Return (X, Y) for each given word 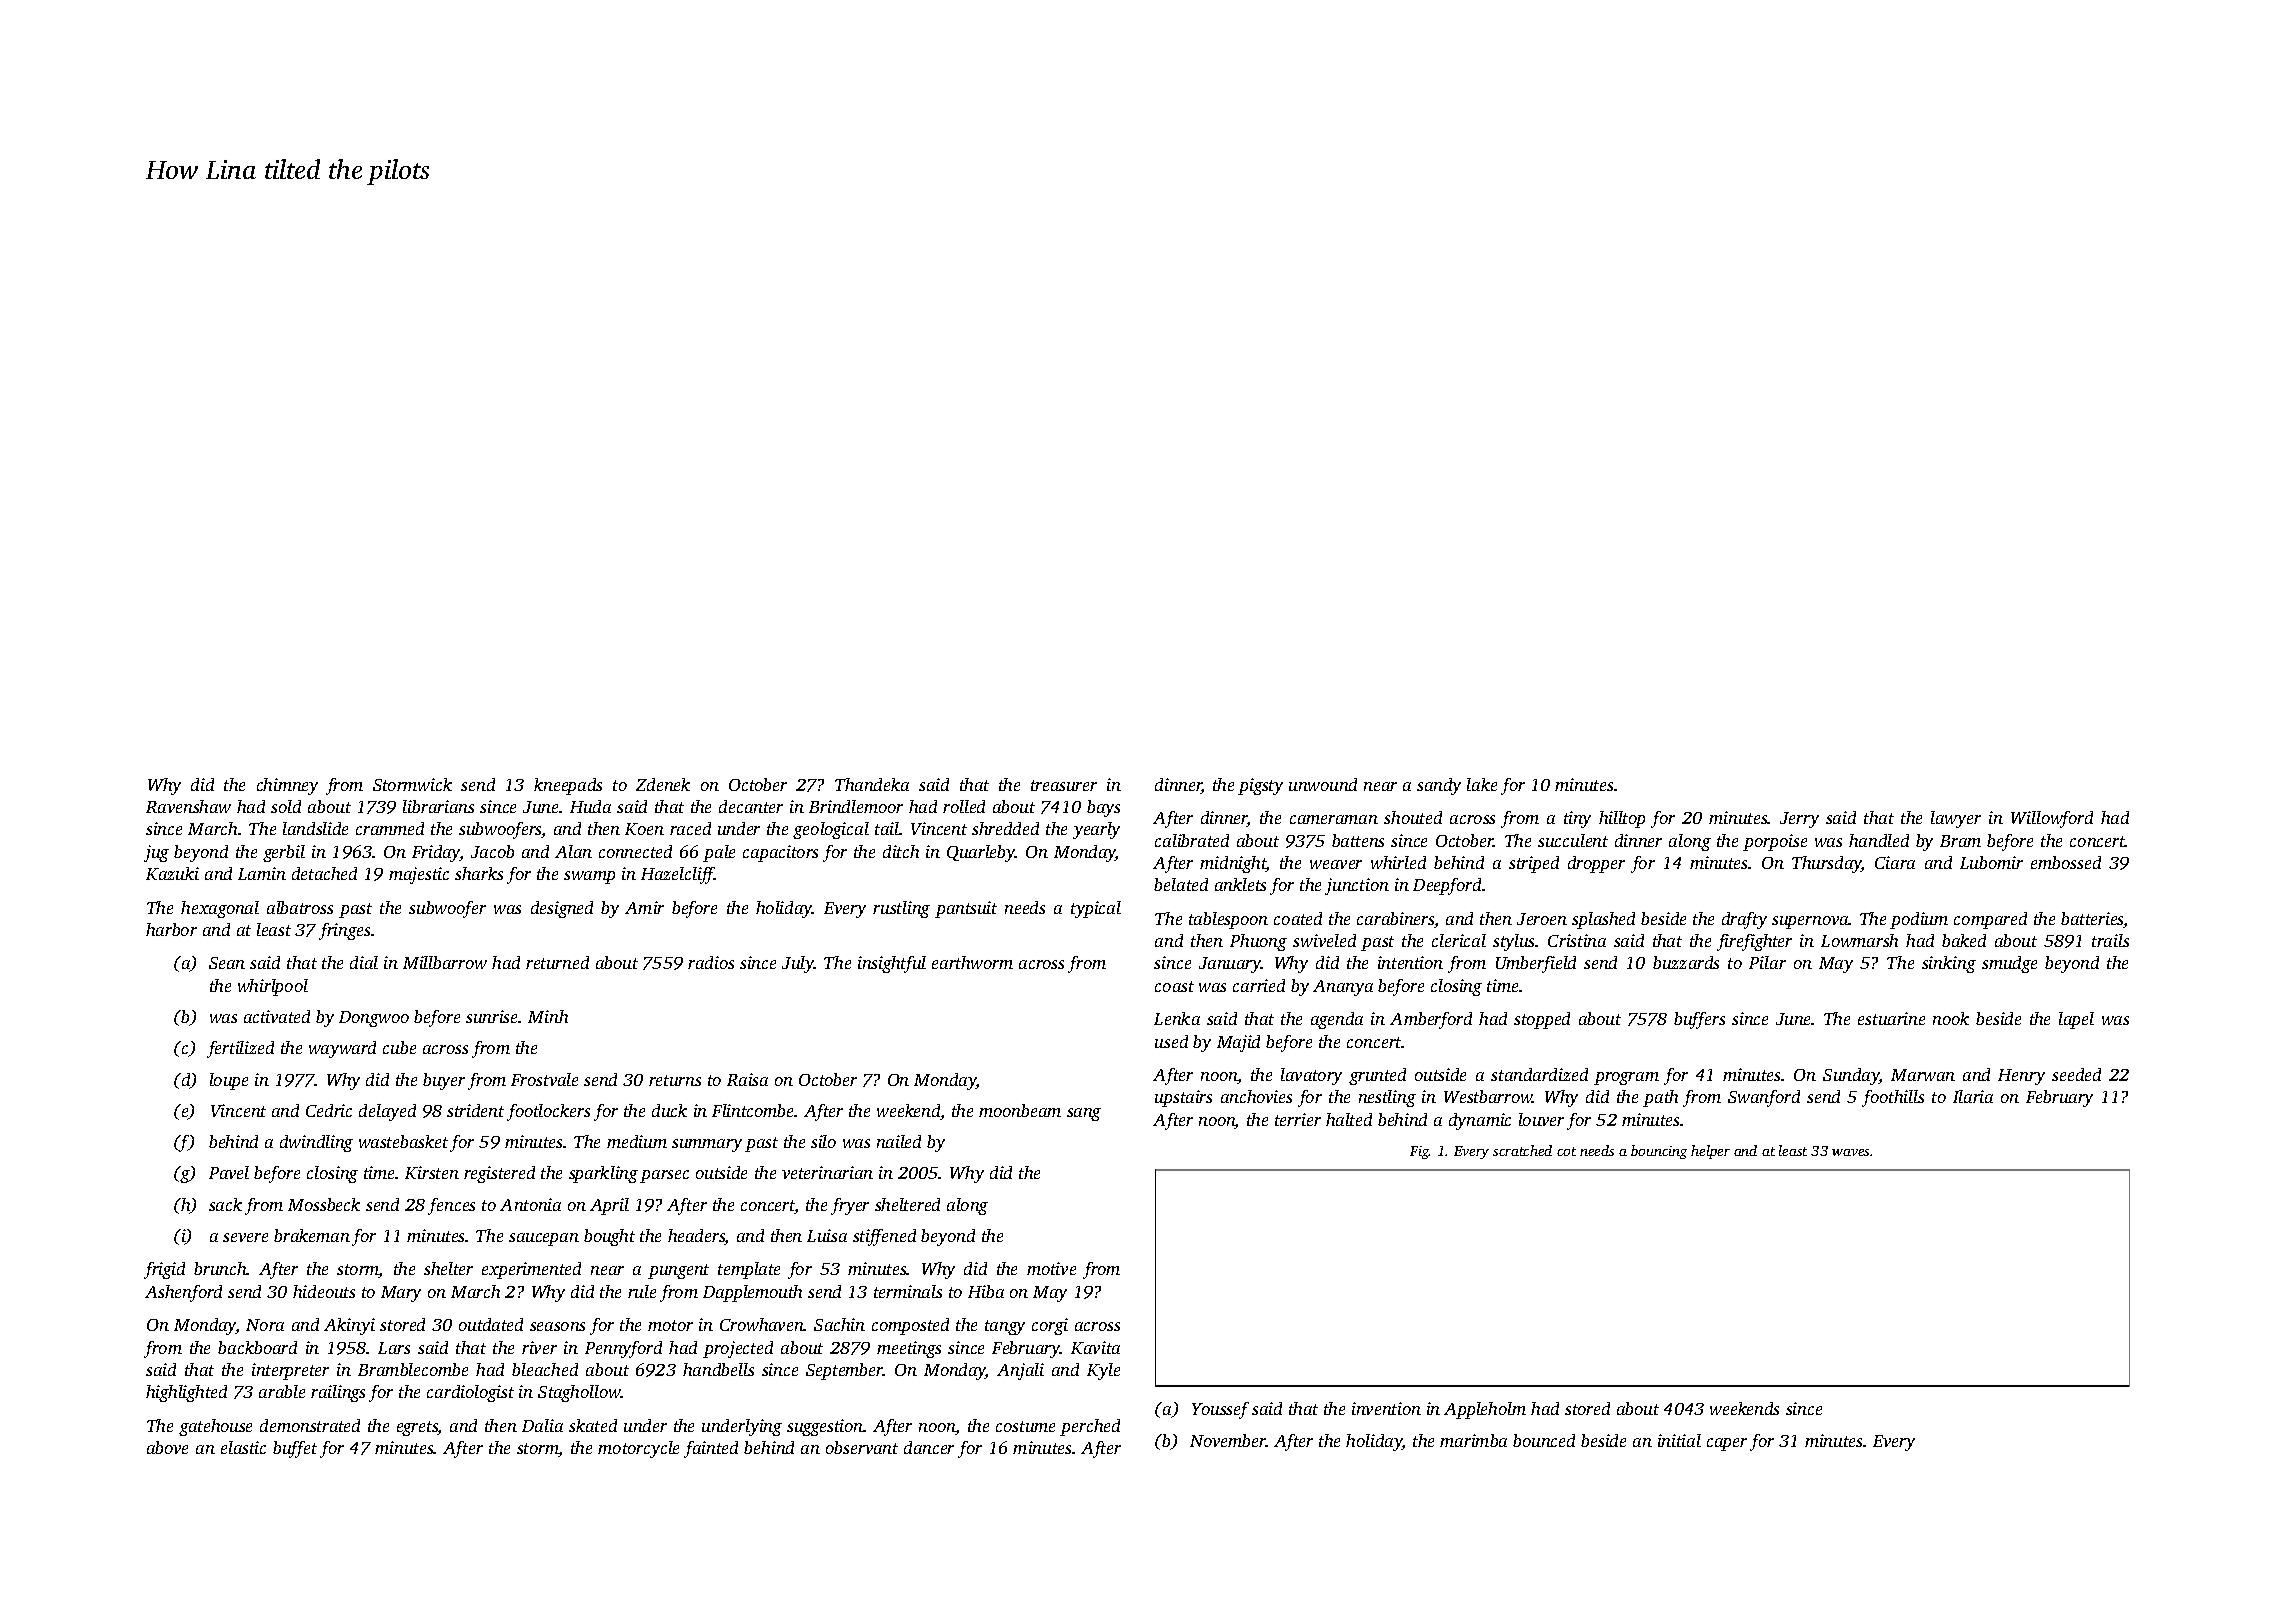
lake (1482, 784)
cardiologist (470, 1393)
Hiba (986, 1291)
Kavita (1095, 1347)
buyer (444, 1081)
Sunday (1851, 1076)
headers (696, 1237)
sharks (479, 873)
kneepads (568, 786)
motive (1051, 1268)
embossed (2066, 862)
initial (1679, 1440)
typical (1096, 909)
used (1171, 1041)
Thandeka (872, 784)
